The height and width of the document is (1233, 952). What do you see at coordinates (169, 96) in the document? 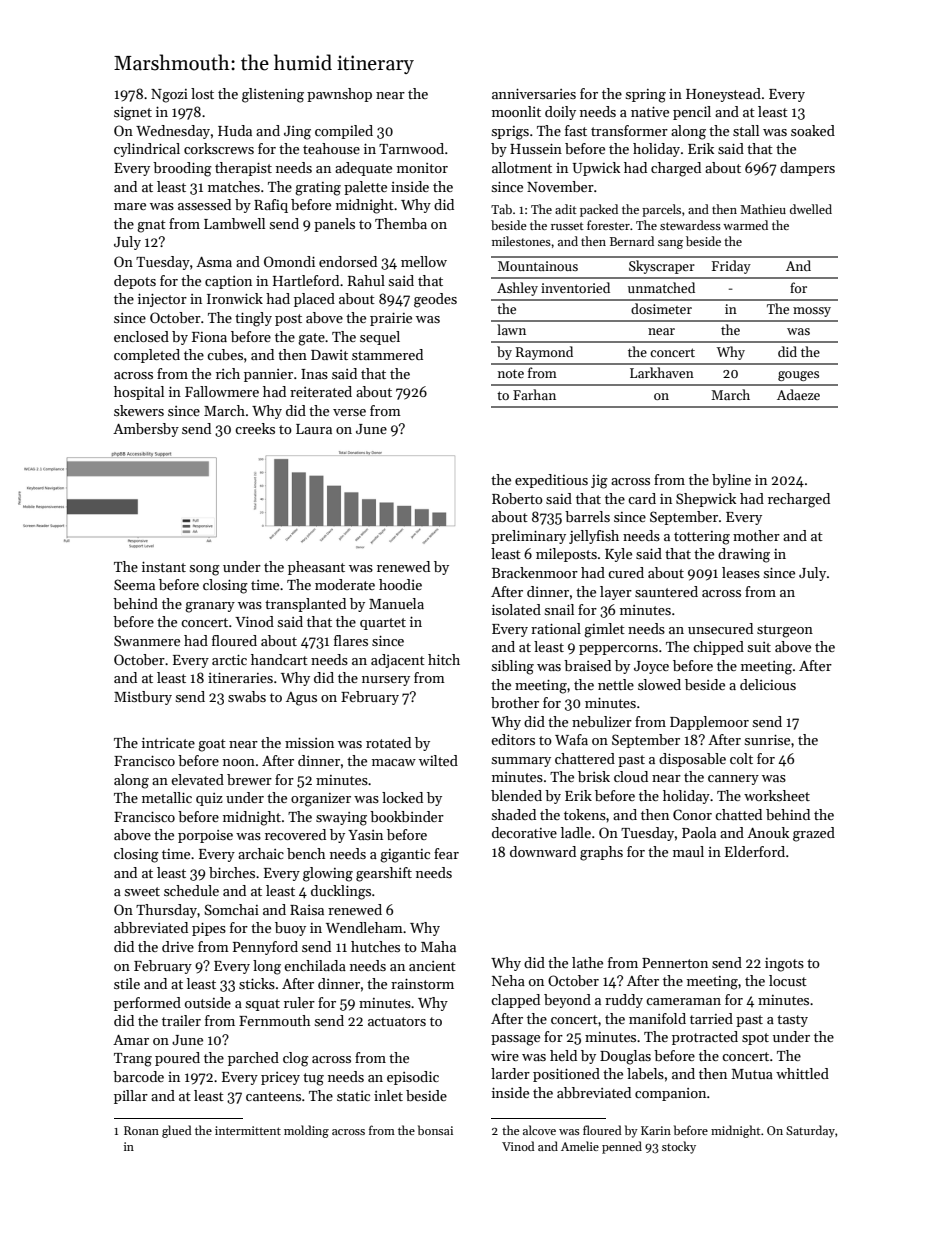
I see `Ngozi` at bounding box center [169, 96].
